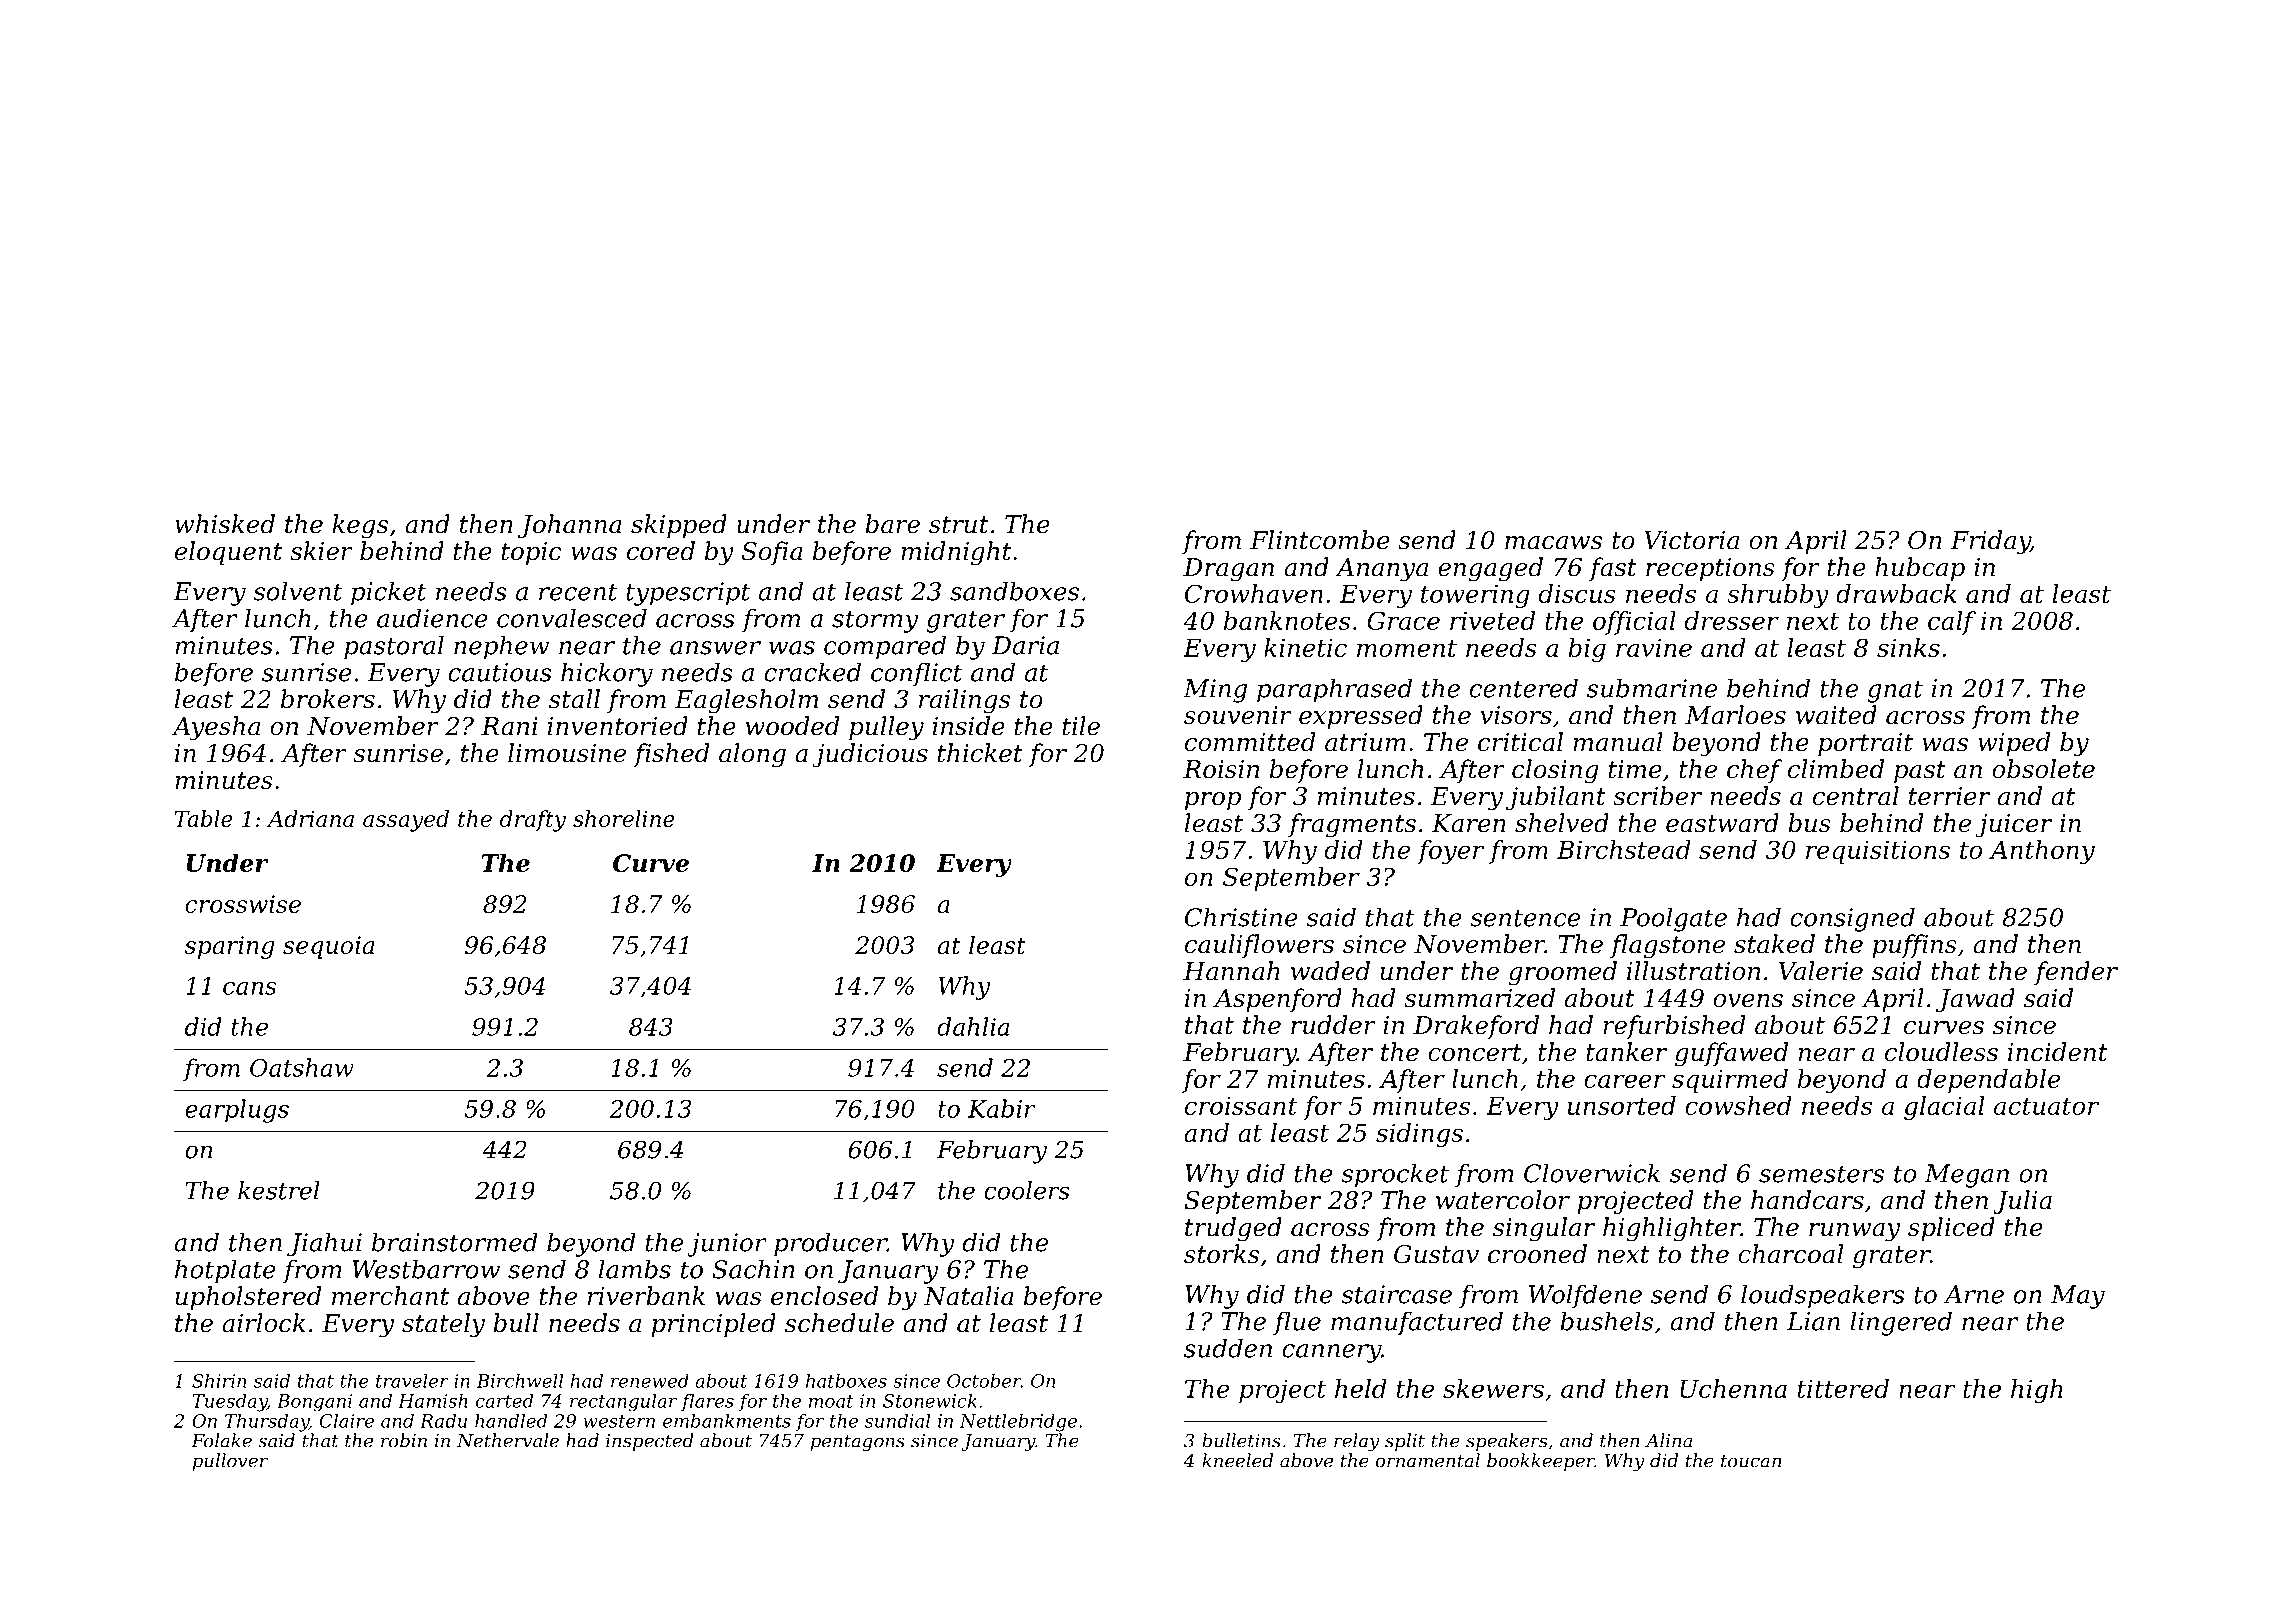  What do you see at coordinates (1014, 591) in the screenshot?
I see `sandboxes` at bounding box center [1014, 591].
